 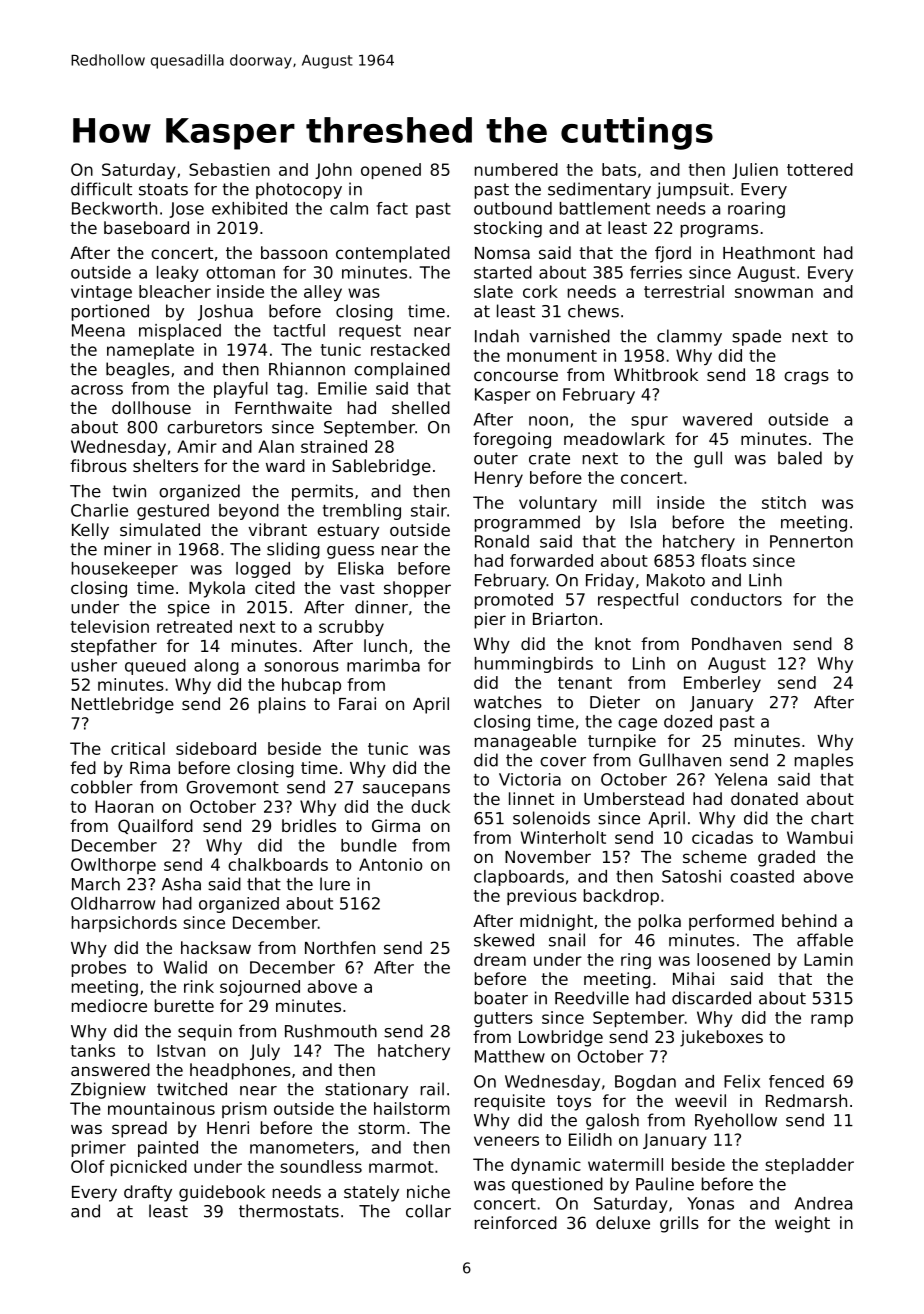 I want to click on beyond, so click(x=249, y=512).
